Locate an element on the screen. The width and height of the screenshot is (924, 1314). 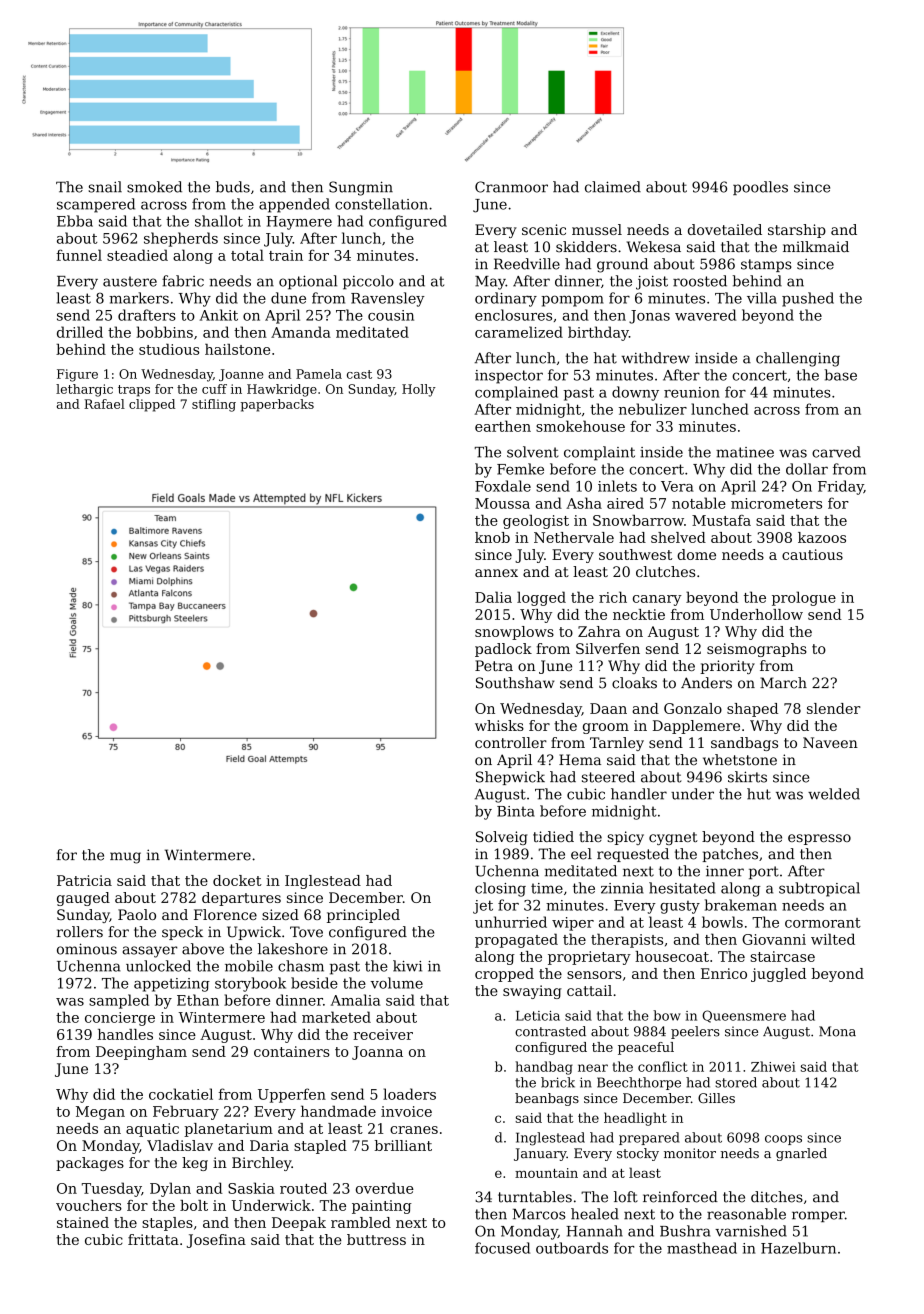
prologue is located at coordinates (804, 598).
